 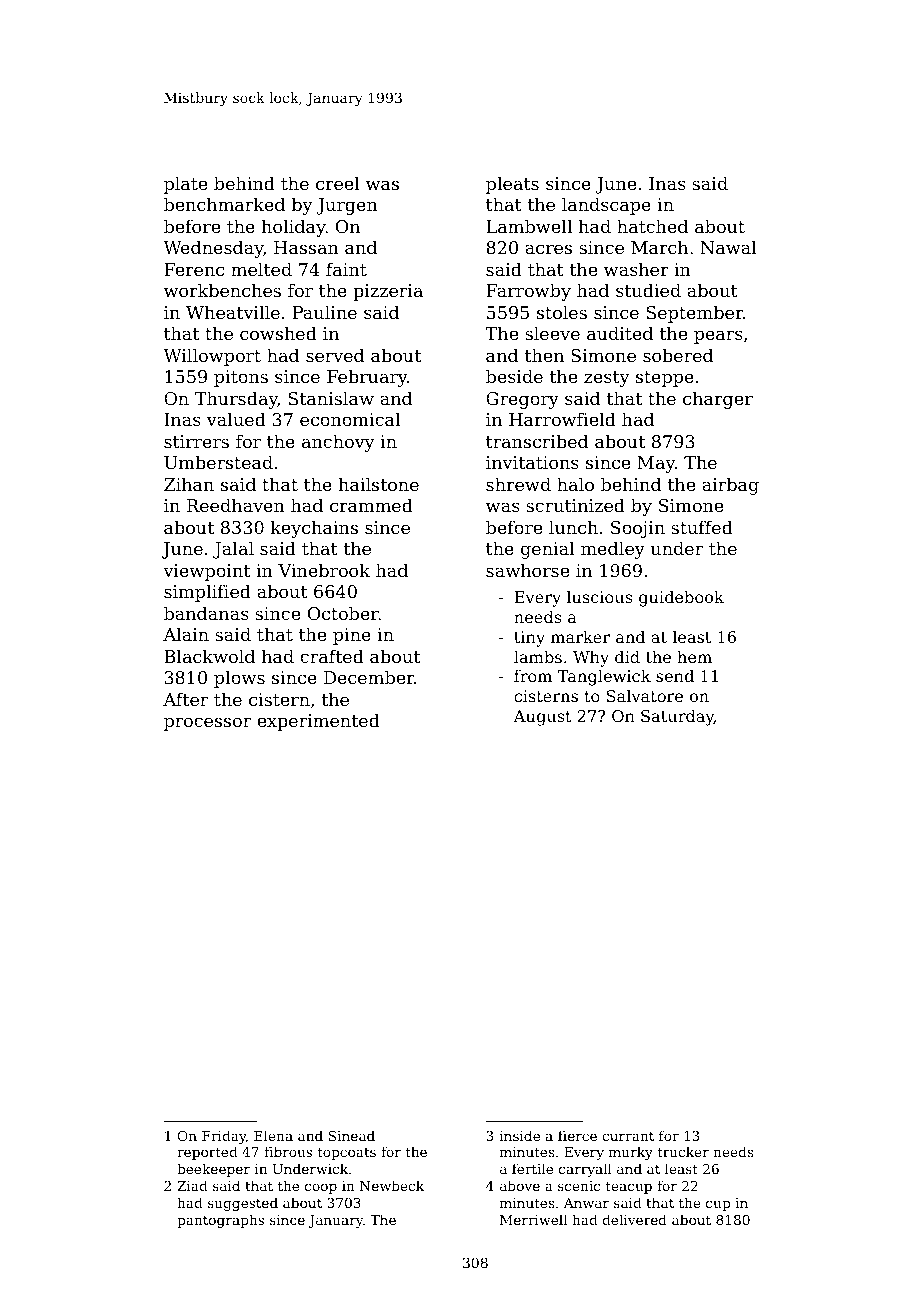 I want to click on Sinead, so click(x=352, y=1135).
